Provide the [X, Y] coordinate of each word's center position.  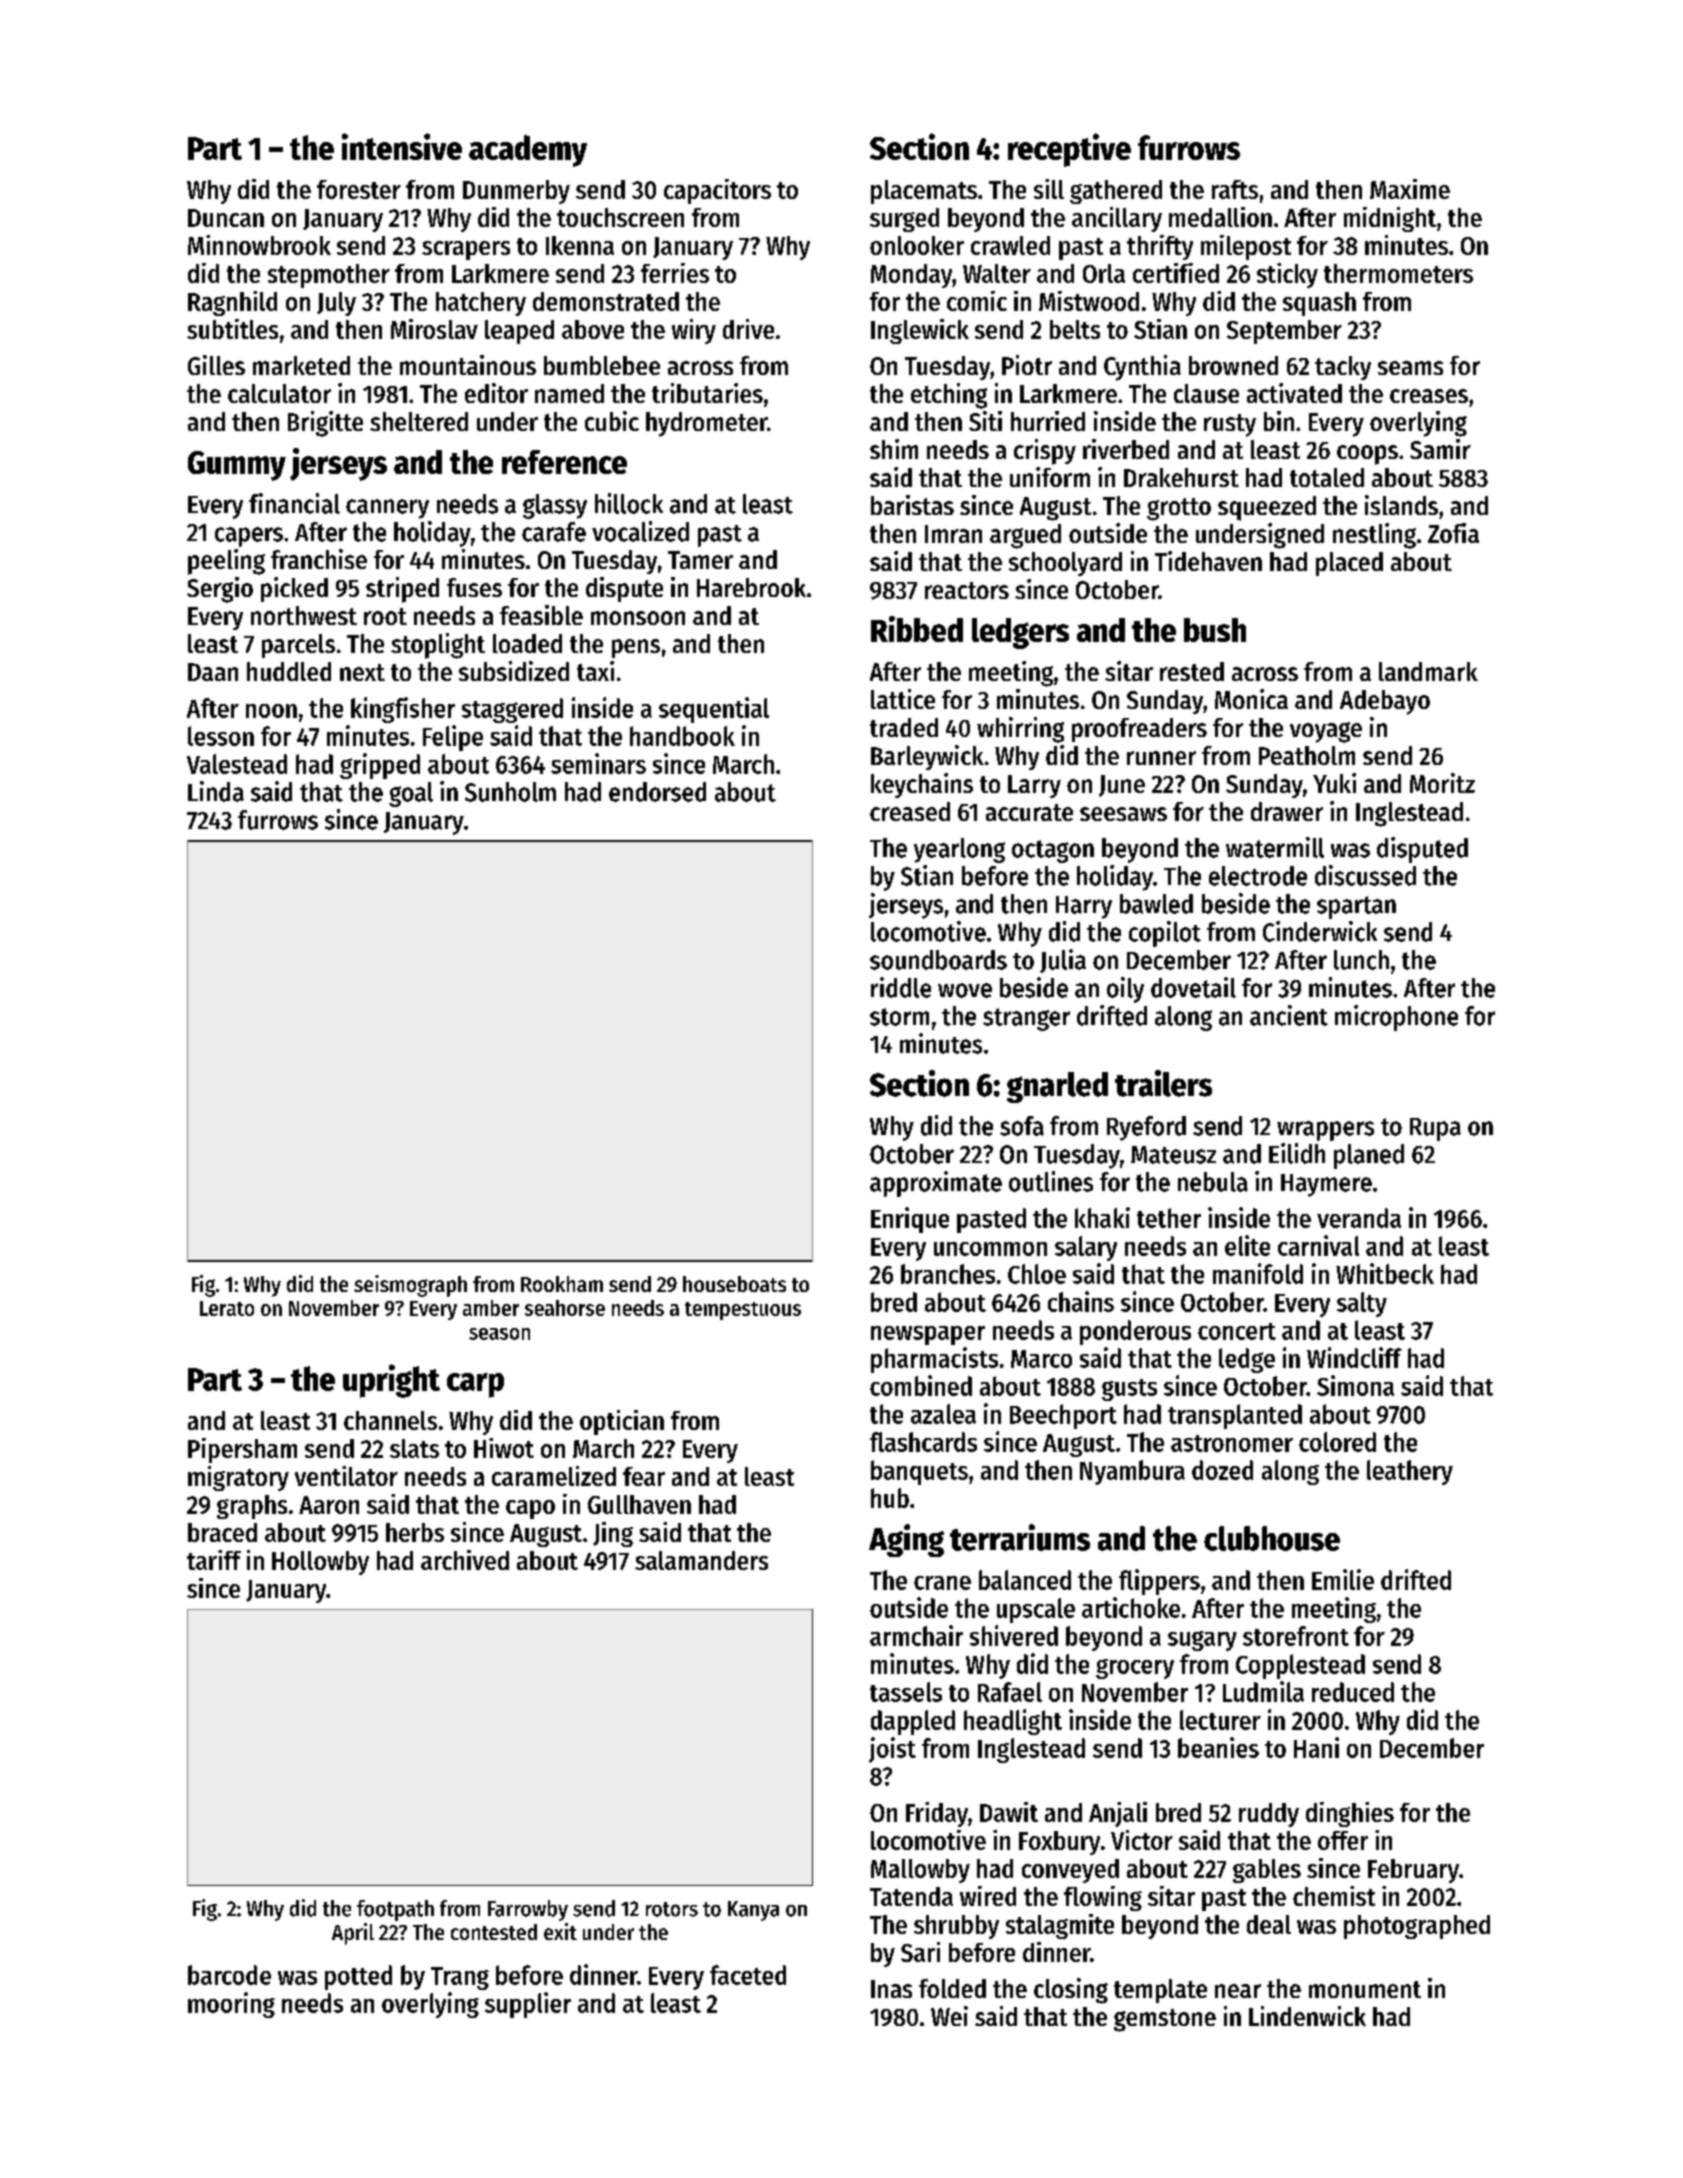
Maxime [1410, 189]
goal [411, 794]
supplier [528, 2005]
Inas [891, 1989]
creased [910, 811]
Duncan [226, 218]
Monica [1251, 699]
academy [528, 151]
